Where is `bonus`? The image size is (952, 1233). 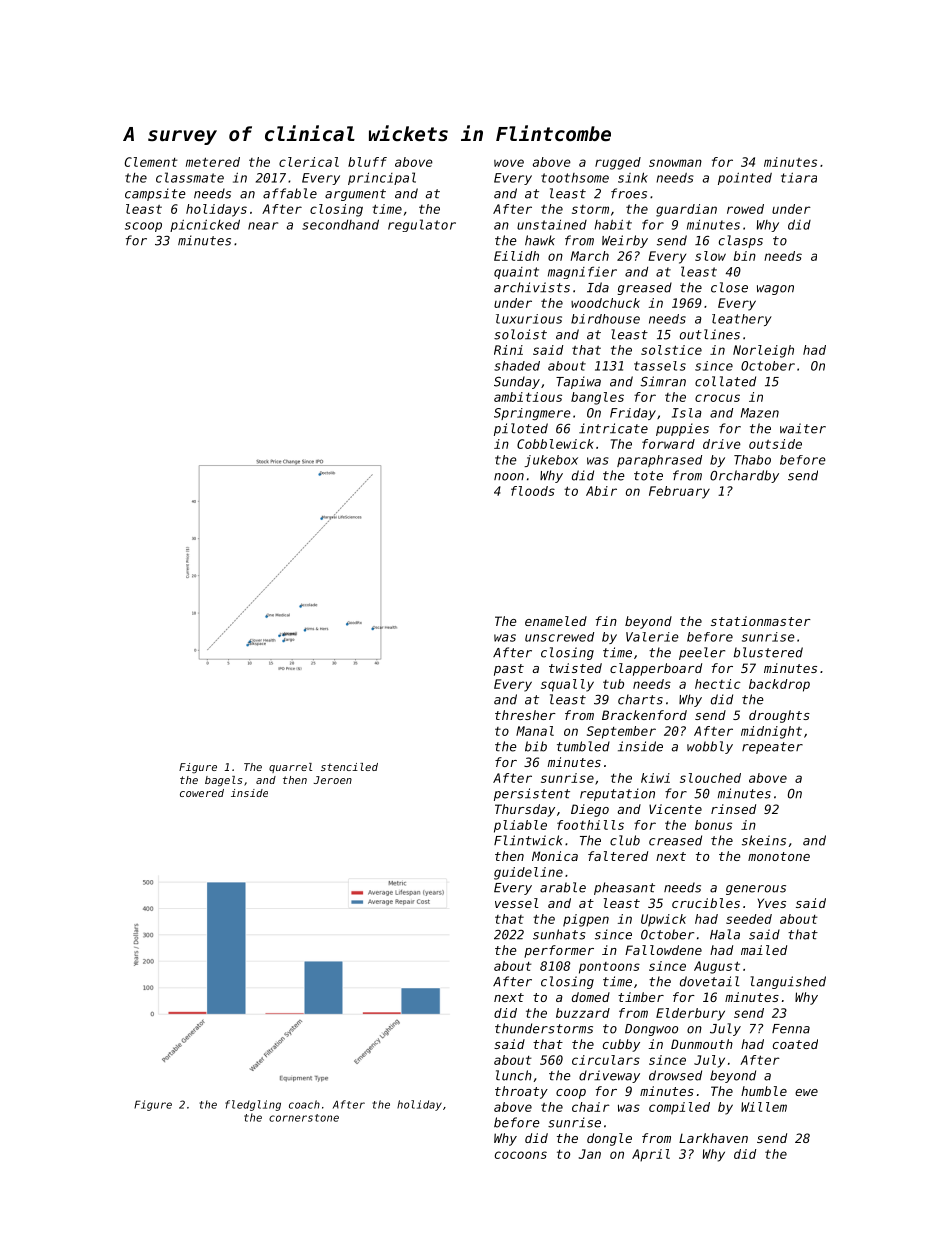
bonus is located at coordinates (713, 825).
